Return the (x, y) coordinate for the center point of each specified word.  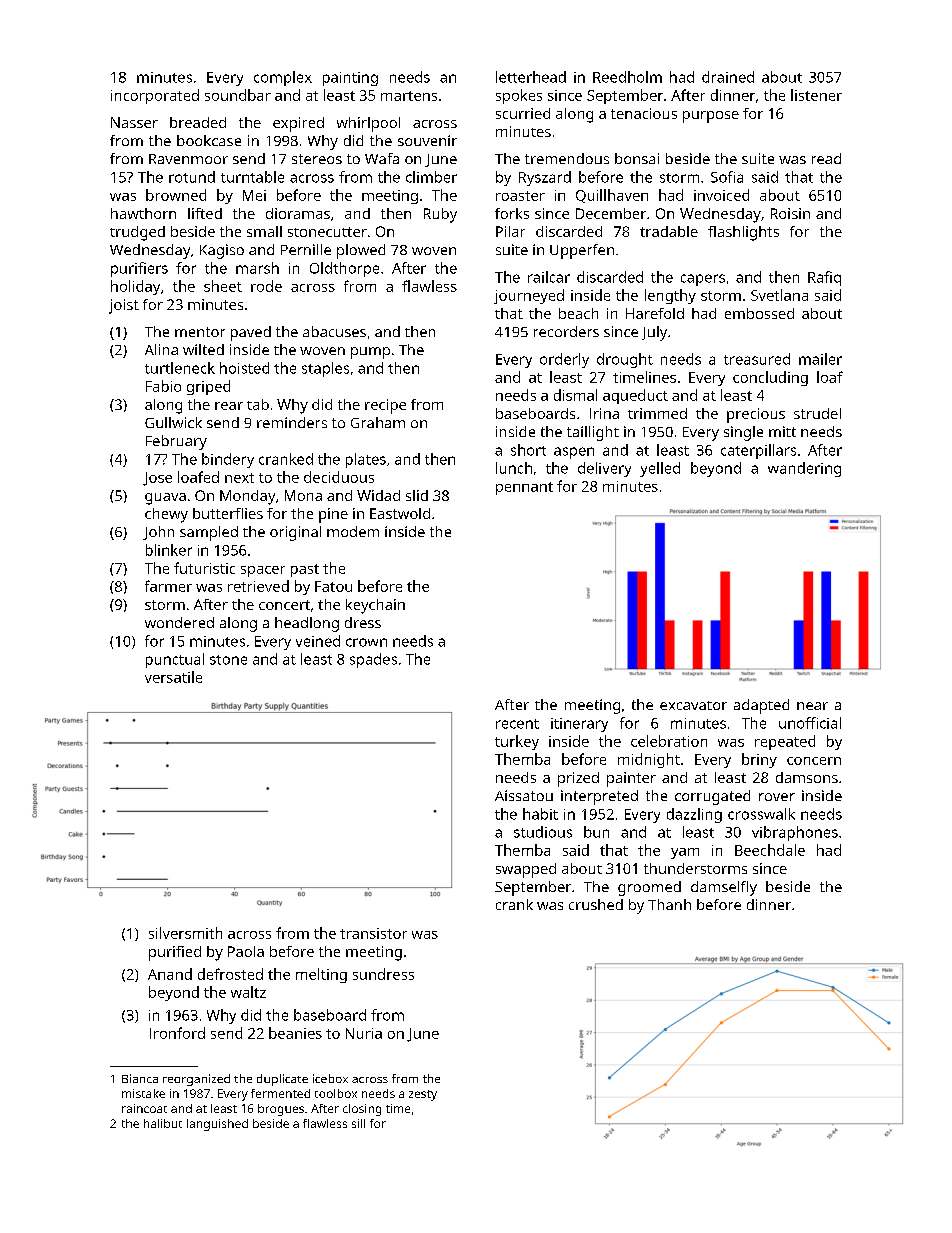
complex (283, 78)
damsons (807, 777)
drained (728, 77)
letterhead (531, 77)
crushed (596, 904)
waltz (248, 992)
